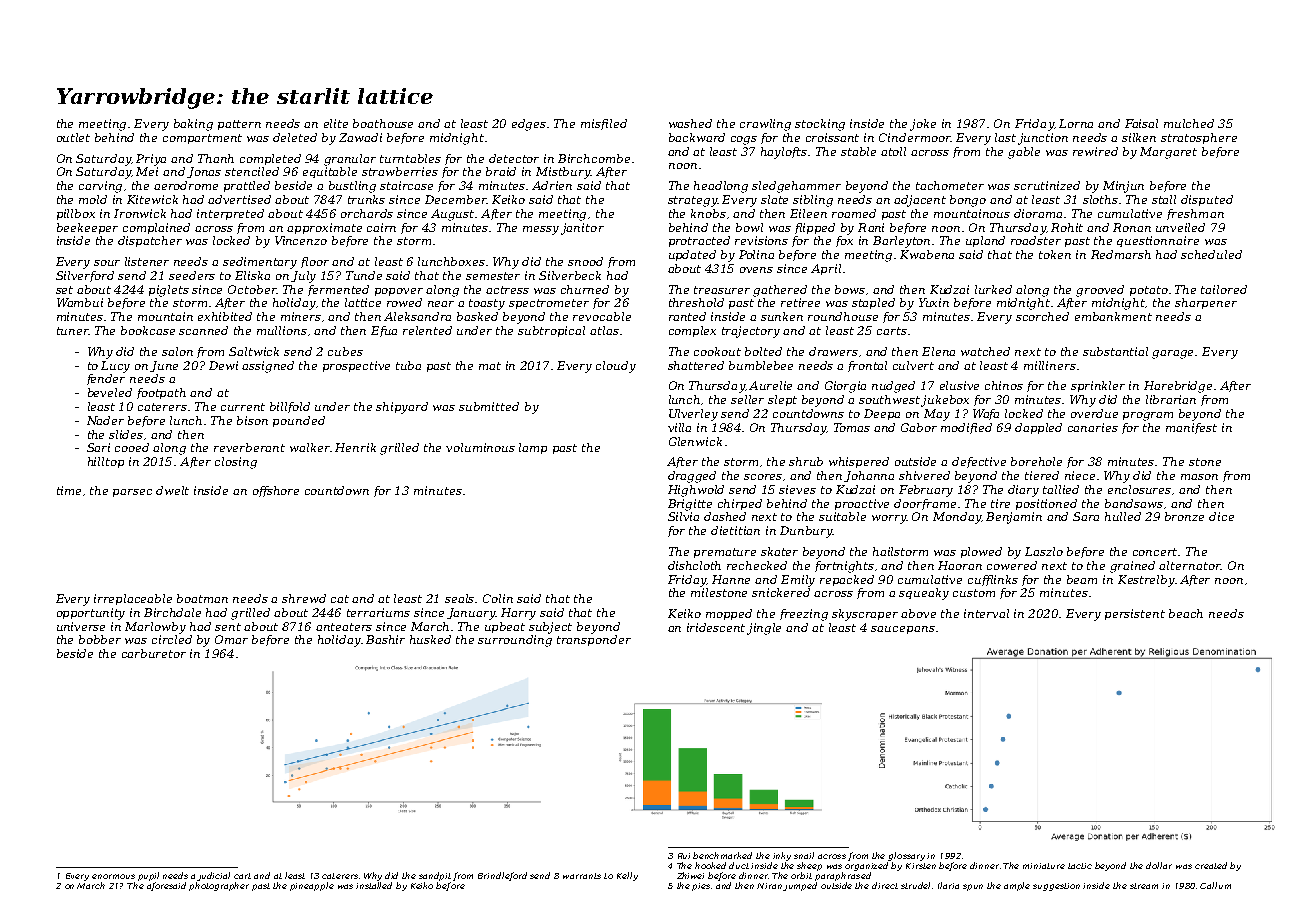 This image has height=924, width=1308. I want to click on mulched, so click(1189, 123).
